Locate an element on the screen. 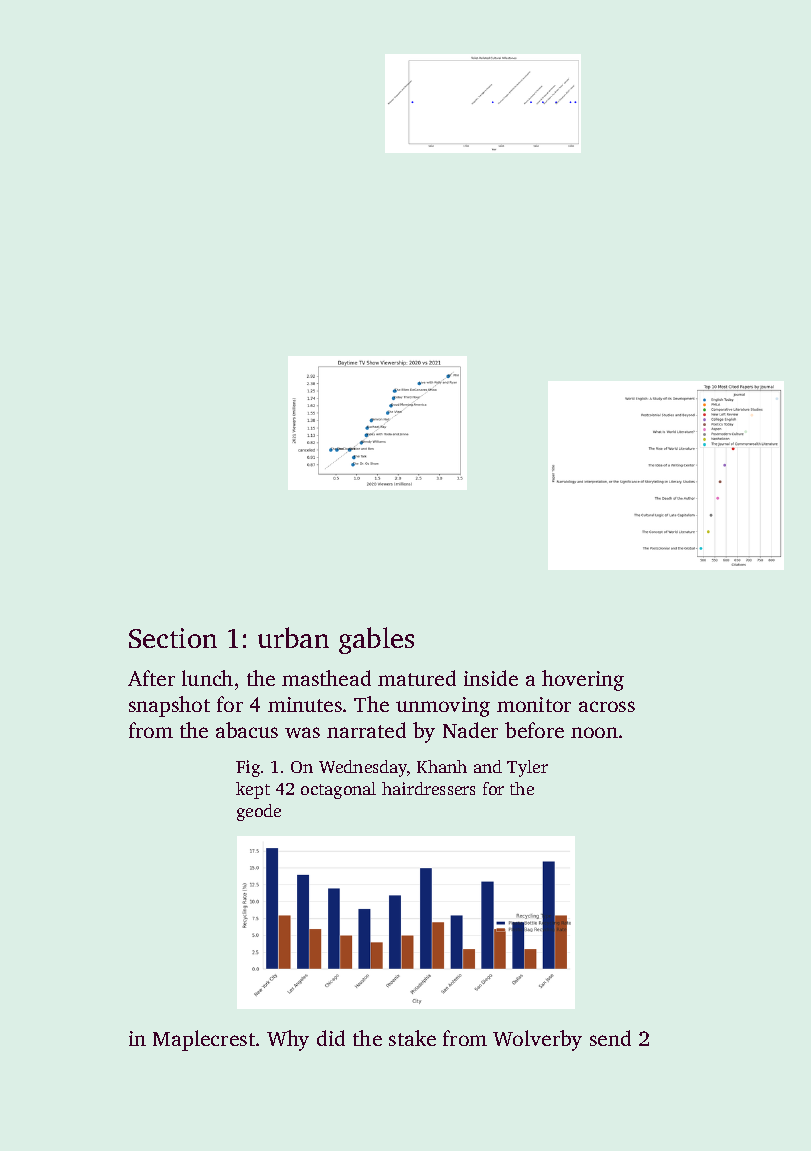  Why is located at coordinates (288, 1040).
